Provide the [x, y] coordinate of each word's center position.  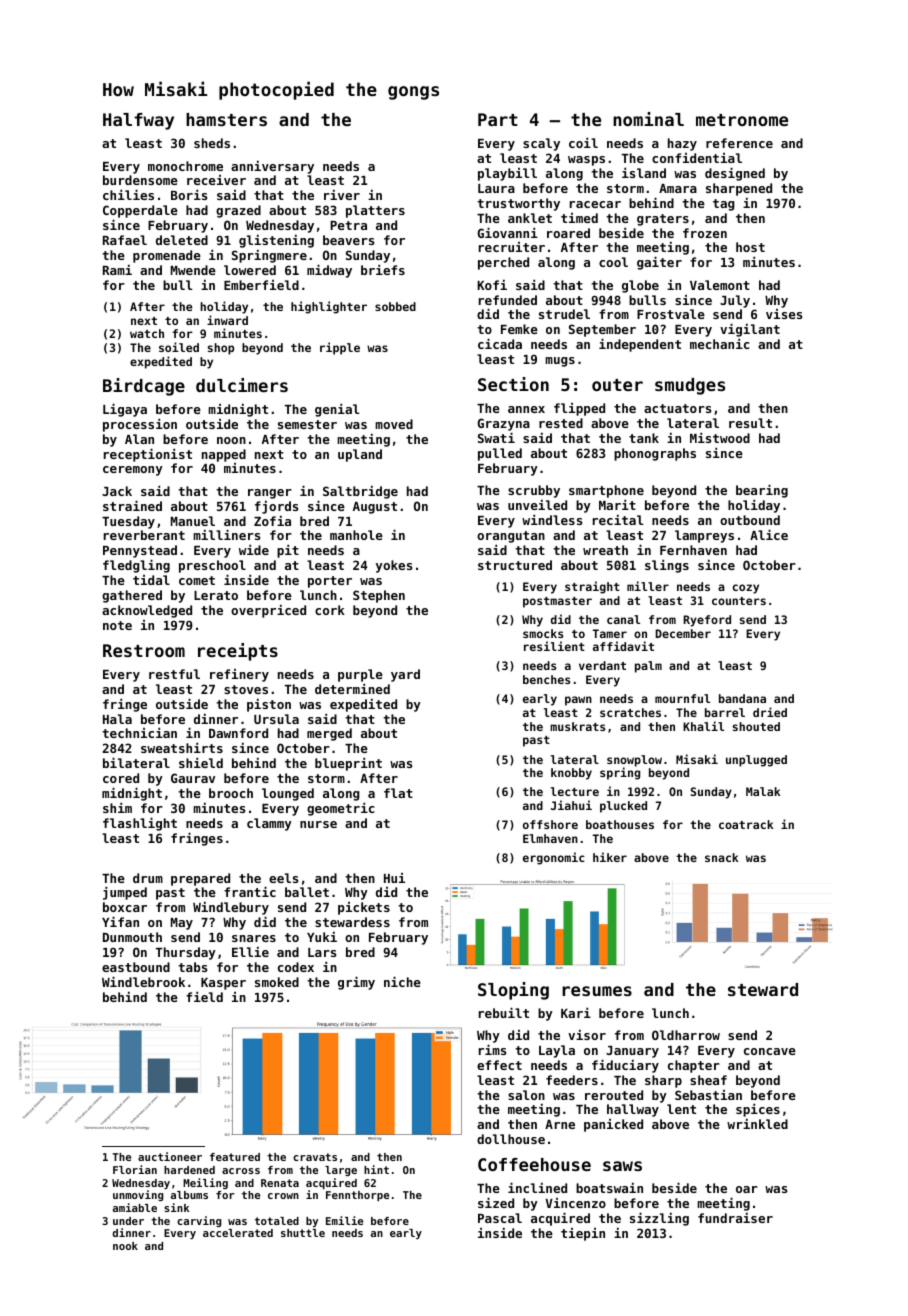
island [644, 172]
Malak [763, 791]
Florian [135, 1169]
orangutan [511, 537]
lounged [288, 794]
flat [398, 793]
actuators [677, 408]
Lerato [216, 595]
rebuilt [504, 1012]
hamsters [226, 119]
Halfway [138, 121]
